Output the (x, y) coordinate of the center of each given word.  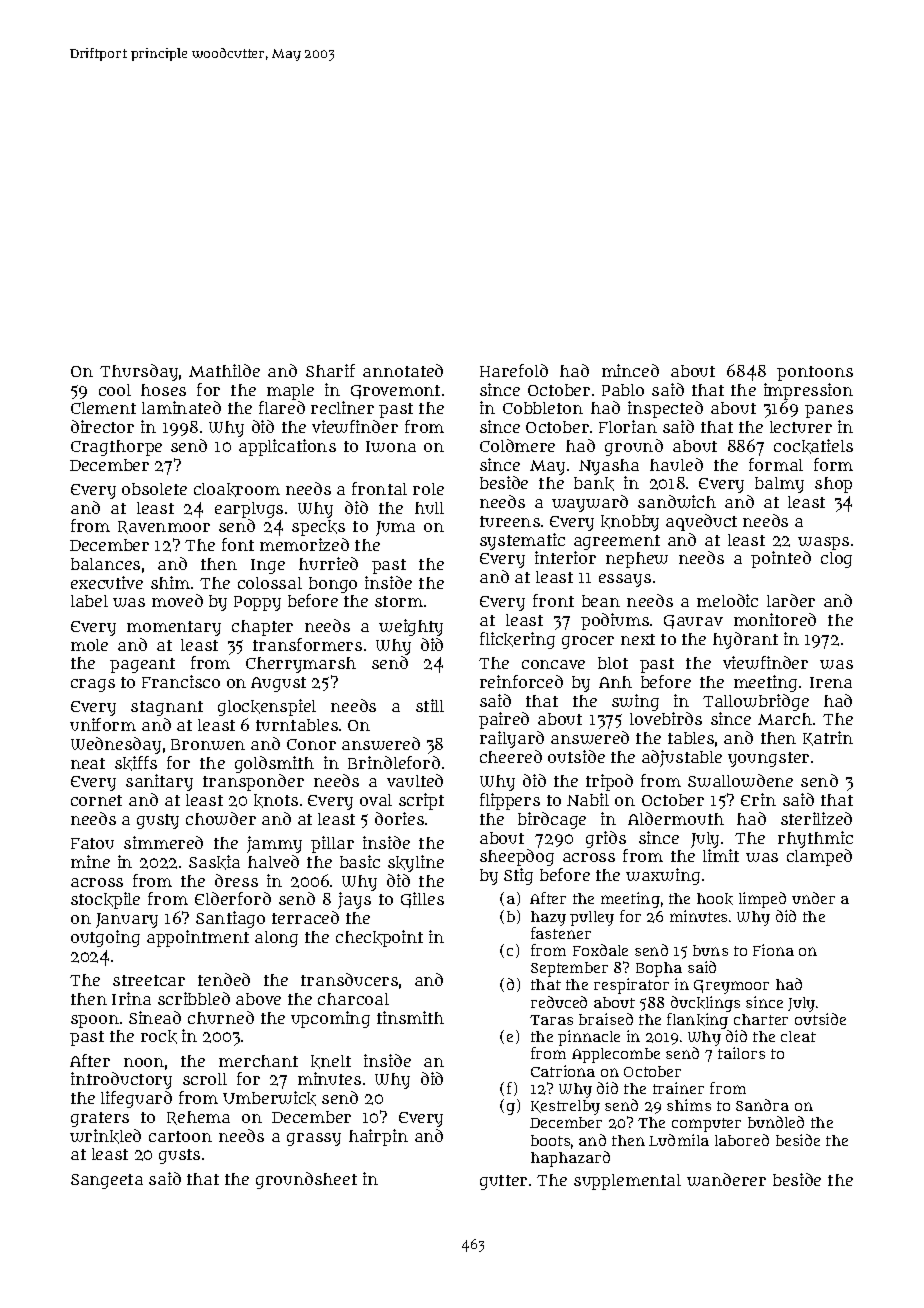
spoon (95, 1021)
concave (553, 664)
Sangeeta (107, 1181)
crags (93, 685)
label (89, 601)
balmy (779, 485)
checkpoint (379, 938)
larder (791, 600)
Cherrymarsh (301, 665)
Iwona (391, 446)
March (785, 719)
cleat (798, 1036)
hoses (163, 390)
